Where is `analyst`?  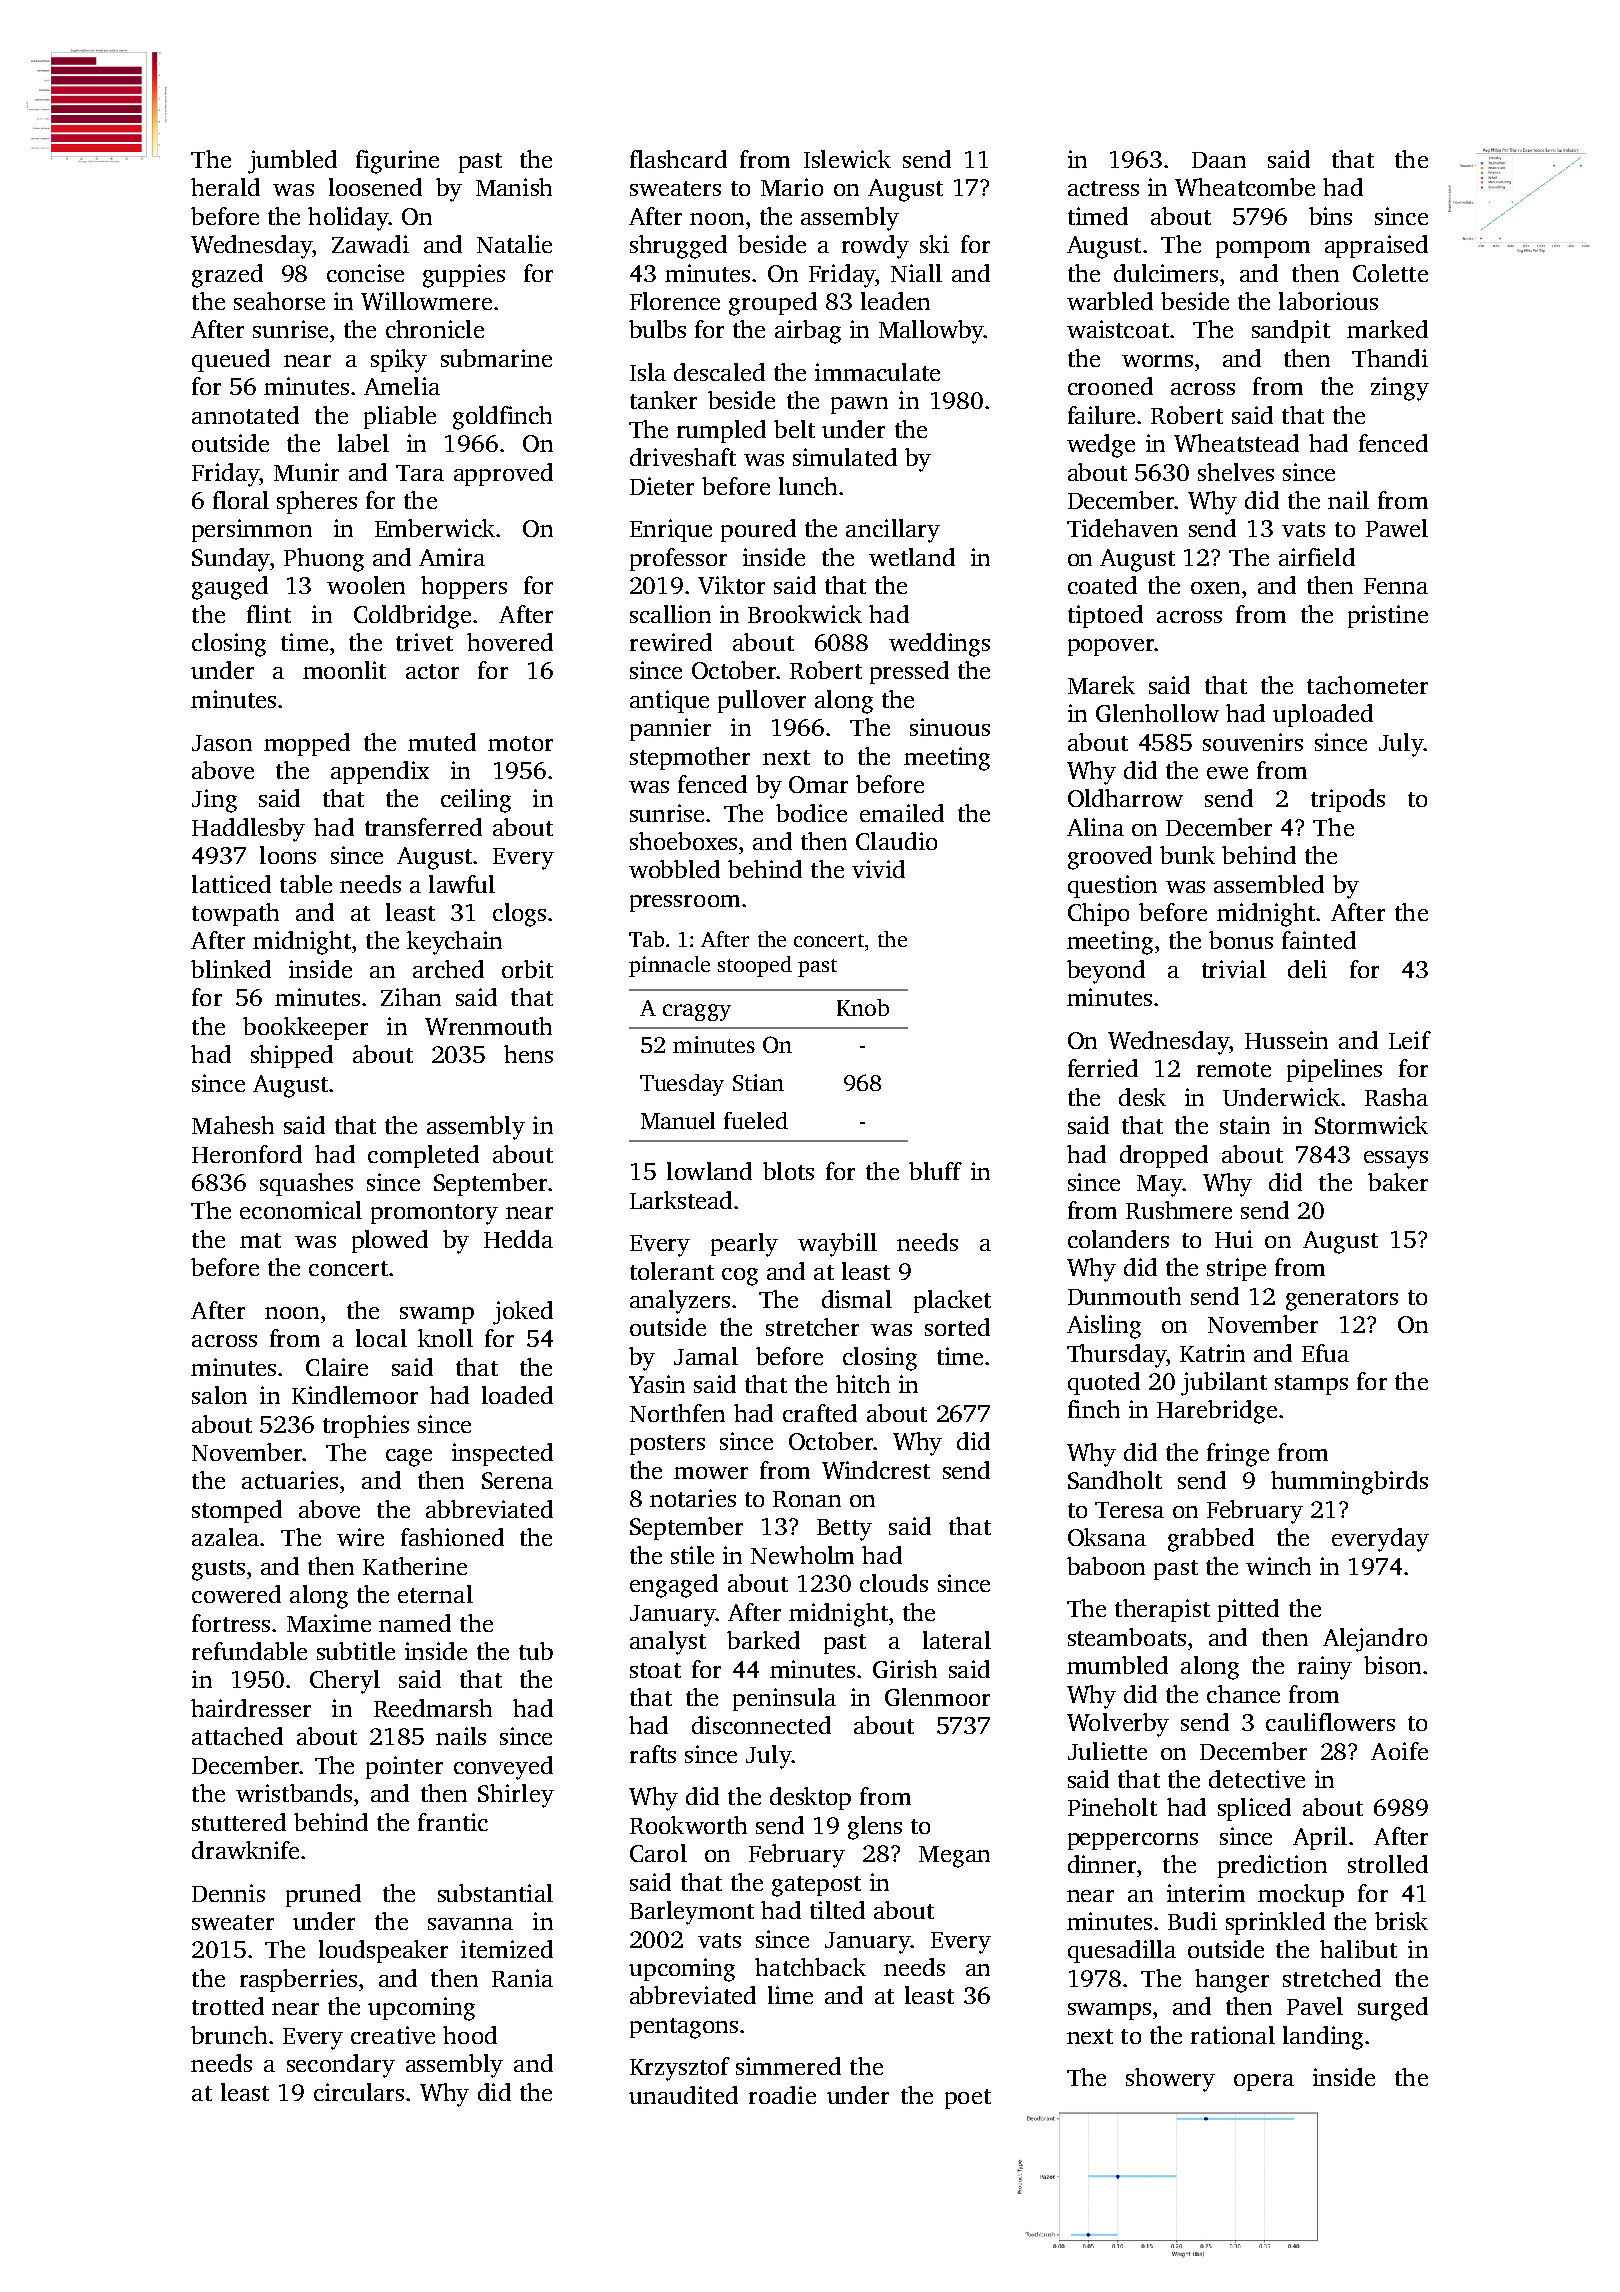 analyst is located at coordinates (668, 1643).
